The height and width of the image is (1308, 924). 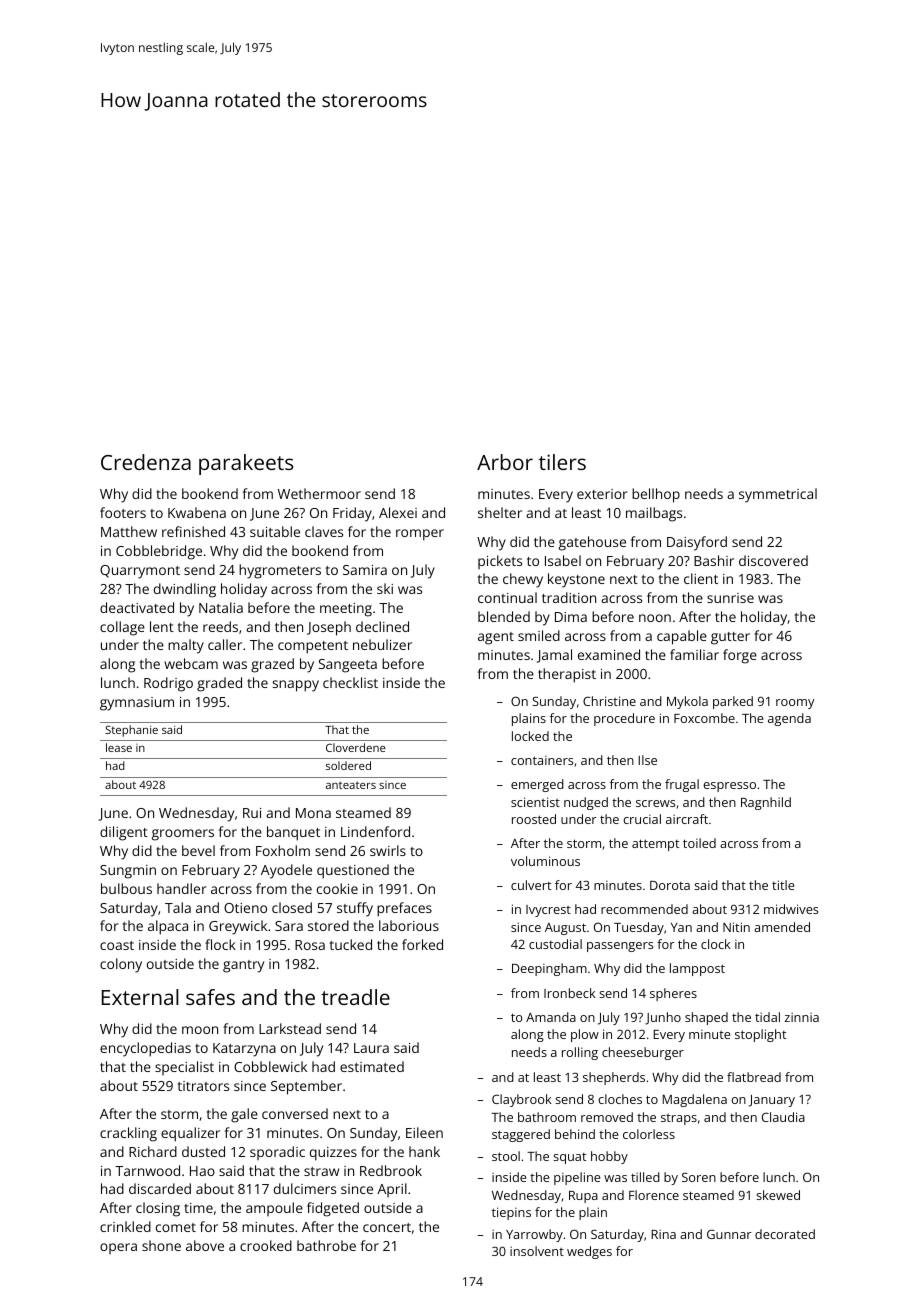 I want to click on roomy, so click(x=795, y=704).
